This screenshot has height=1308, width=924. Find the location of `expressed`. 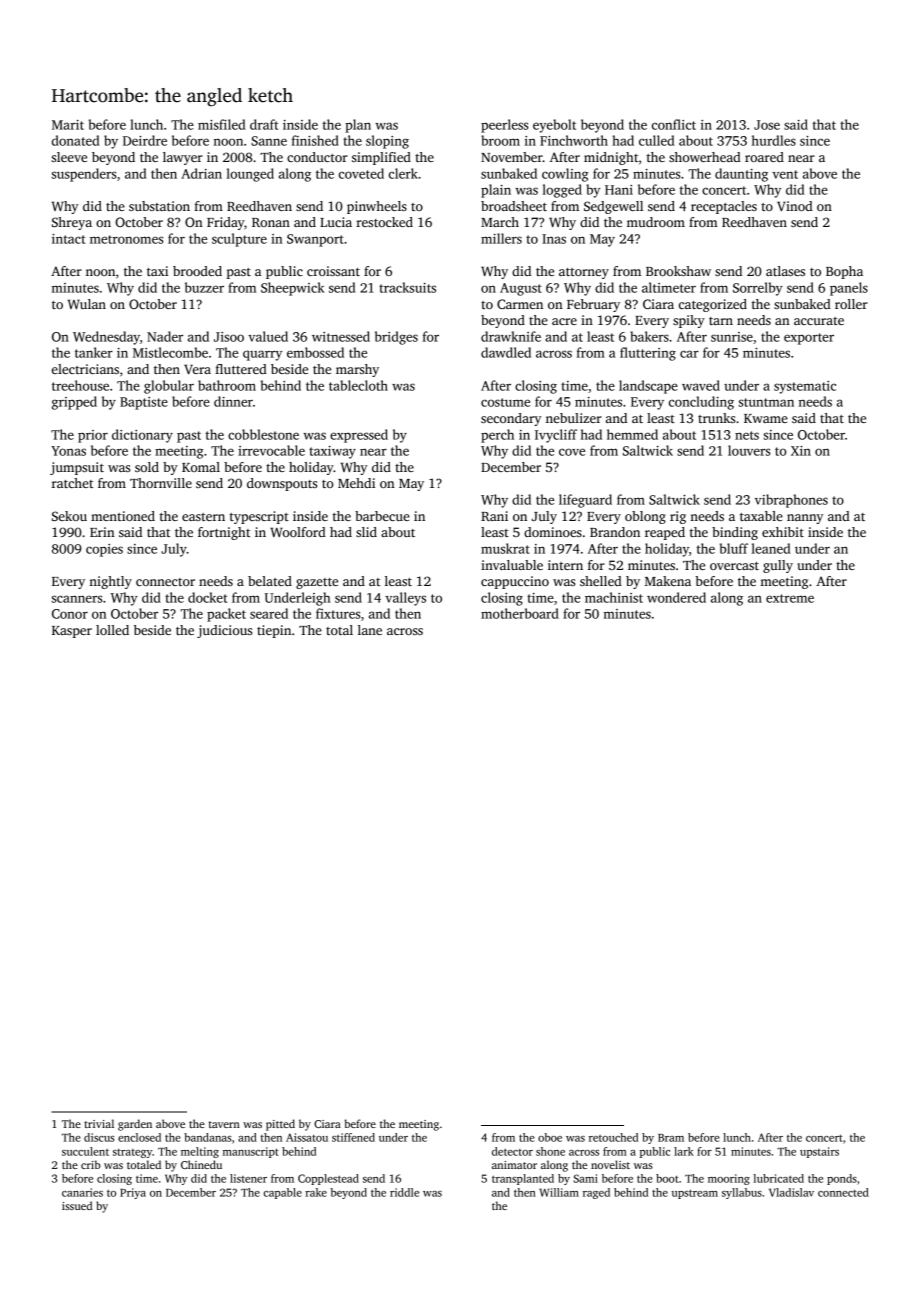

expressed is located at coordinates (359, 436).
